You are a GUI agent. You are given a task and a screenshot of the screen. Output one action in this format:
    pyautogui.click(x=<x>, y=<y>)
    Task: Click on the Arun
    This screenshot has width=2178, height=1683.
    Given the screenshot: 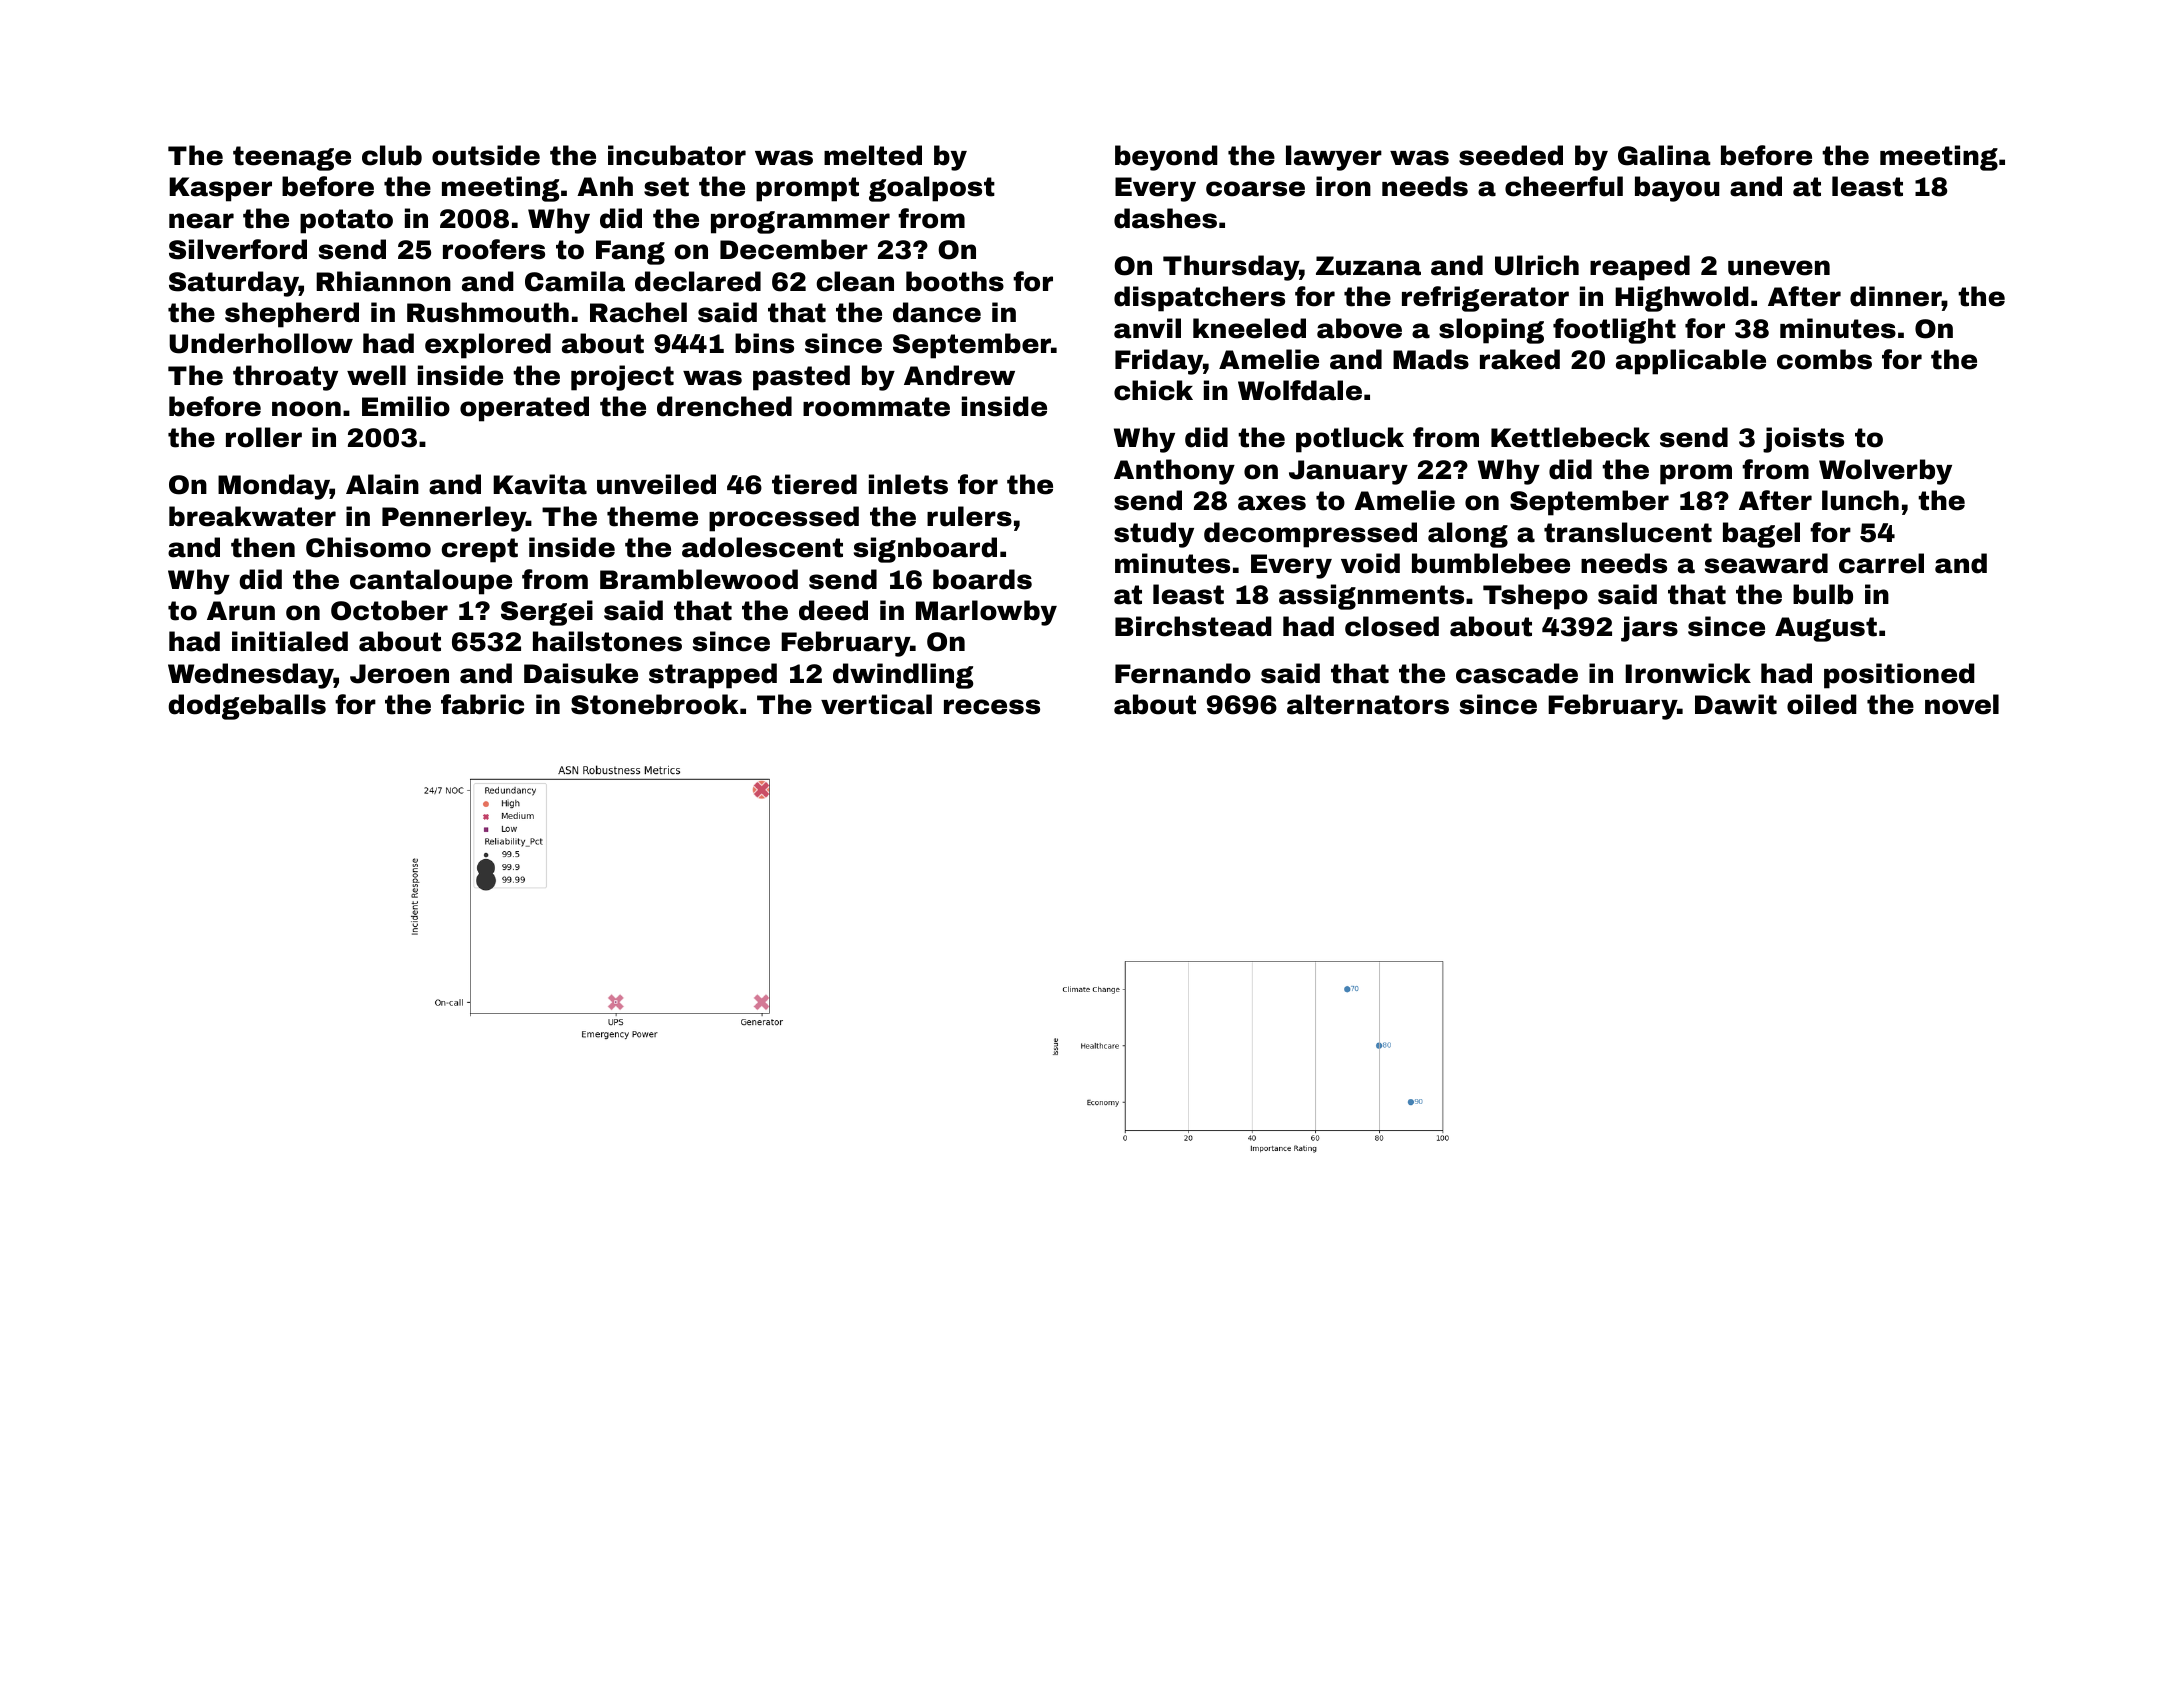 What is the action you would take?
    pyautogui.click(x=241, y=611)
